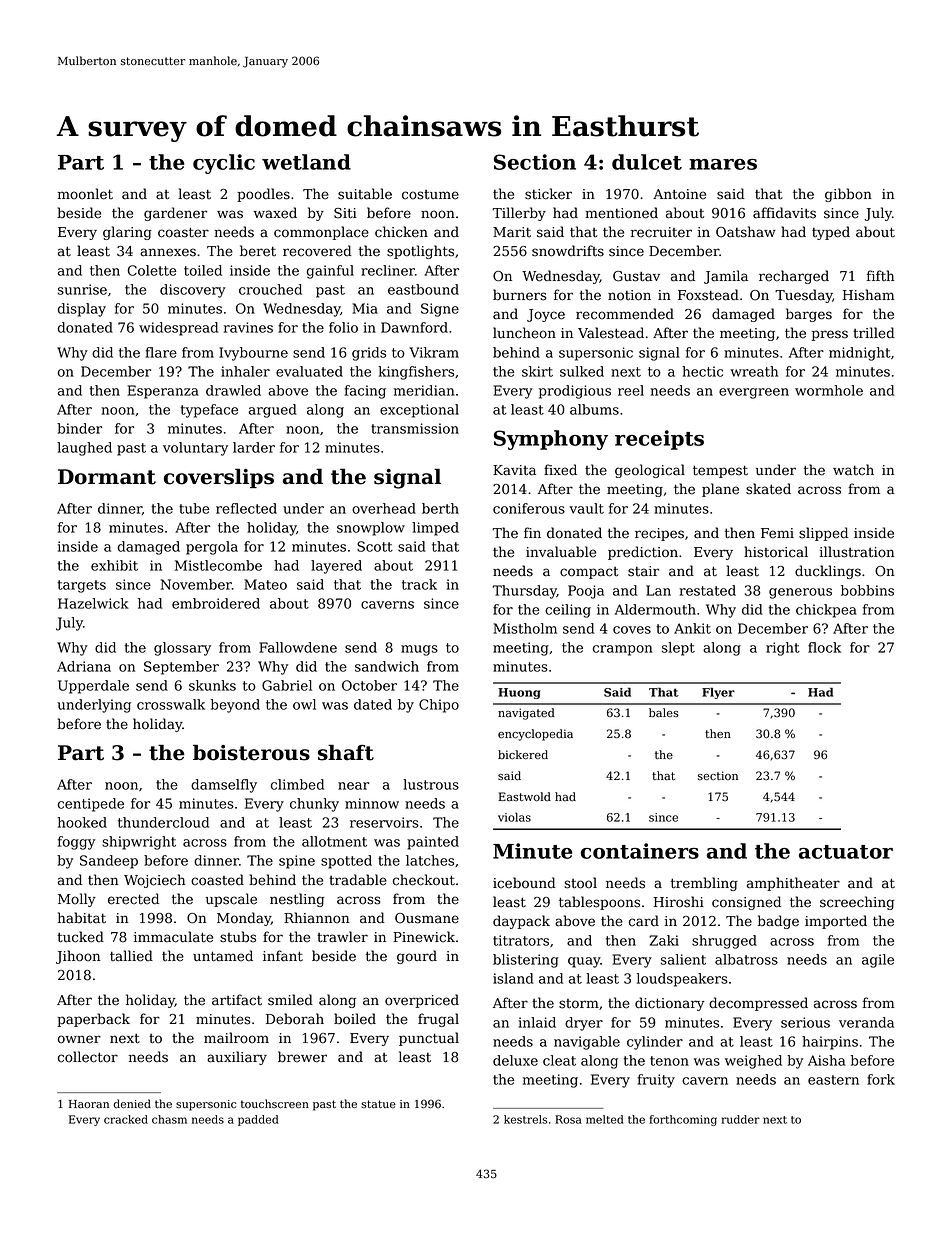  Describe the element at coordinates (369, 685) in the screenshot. I see `October` at that location.
